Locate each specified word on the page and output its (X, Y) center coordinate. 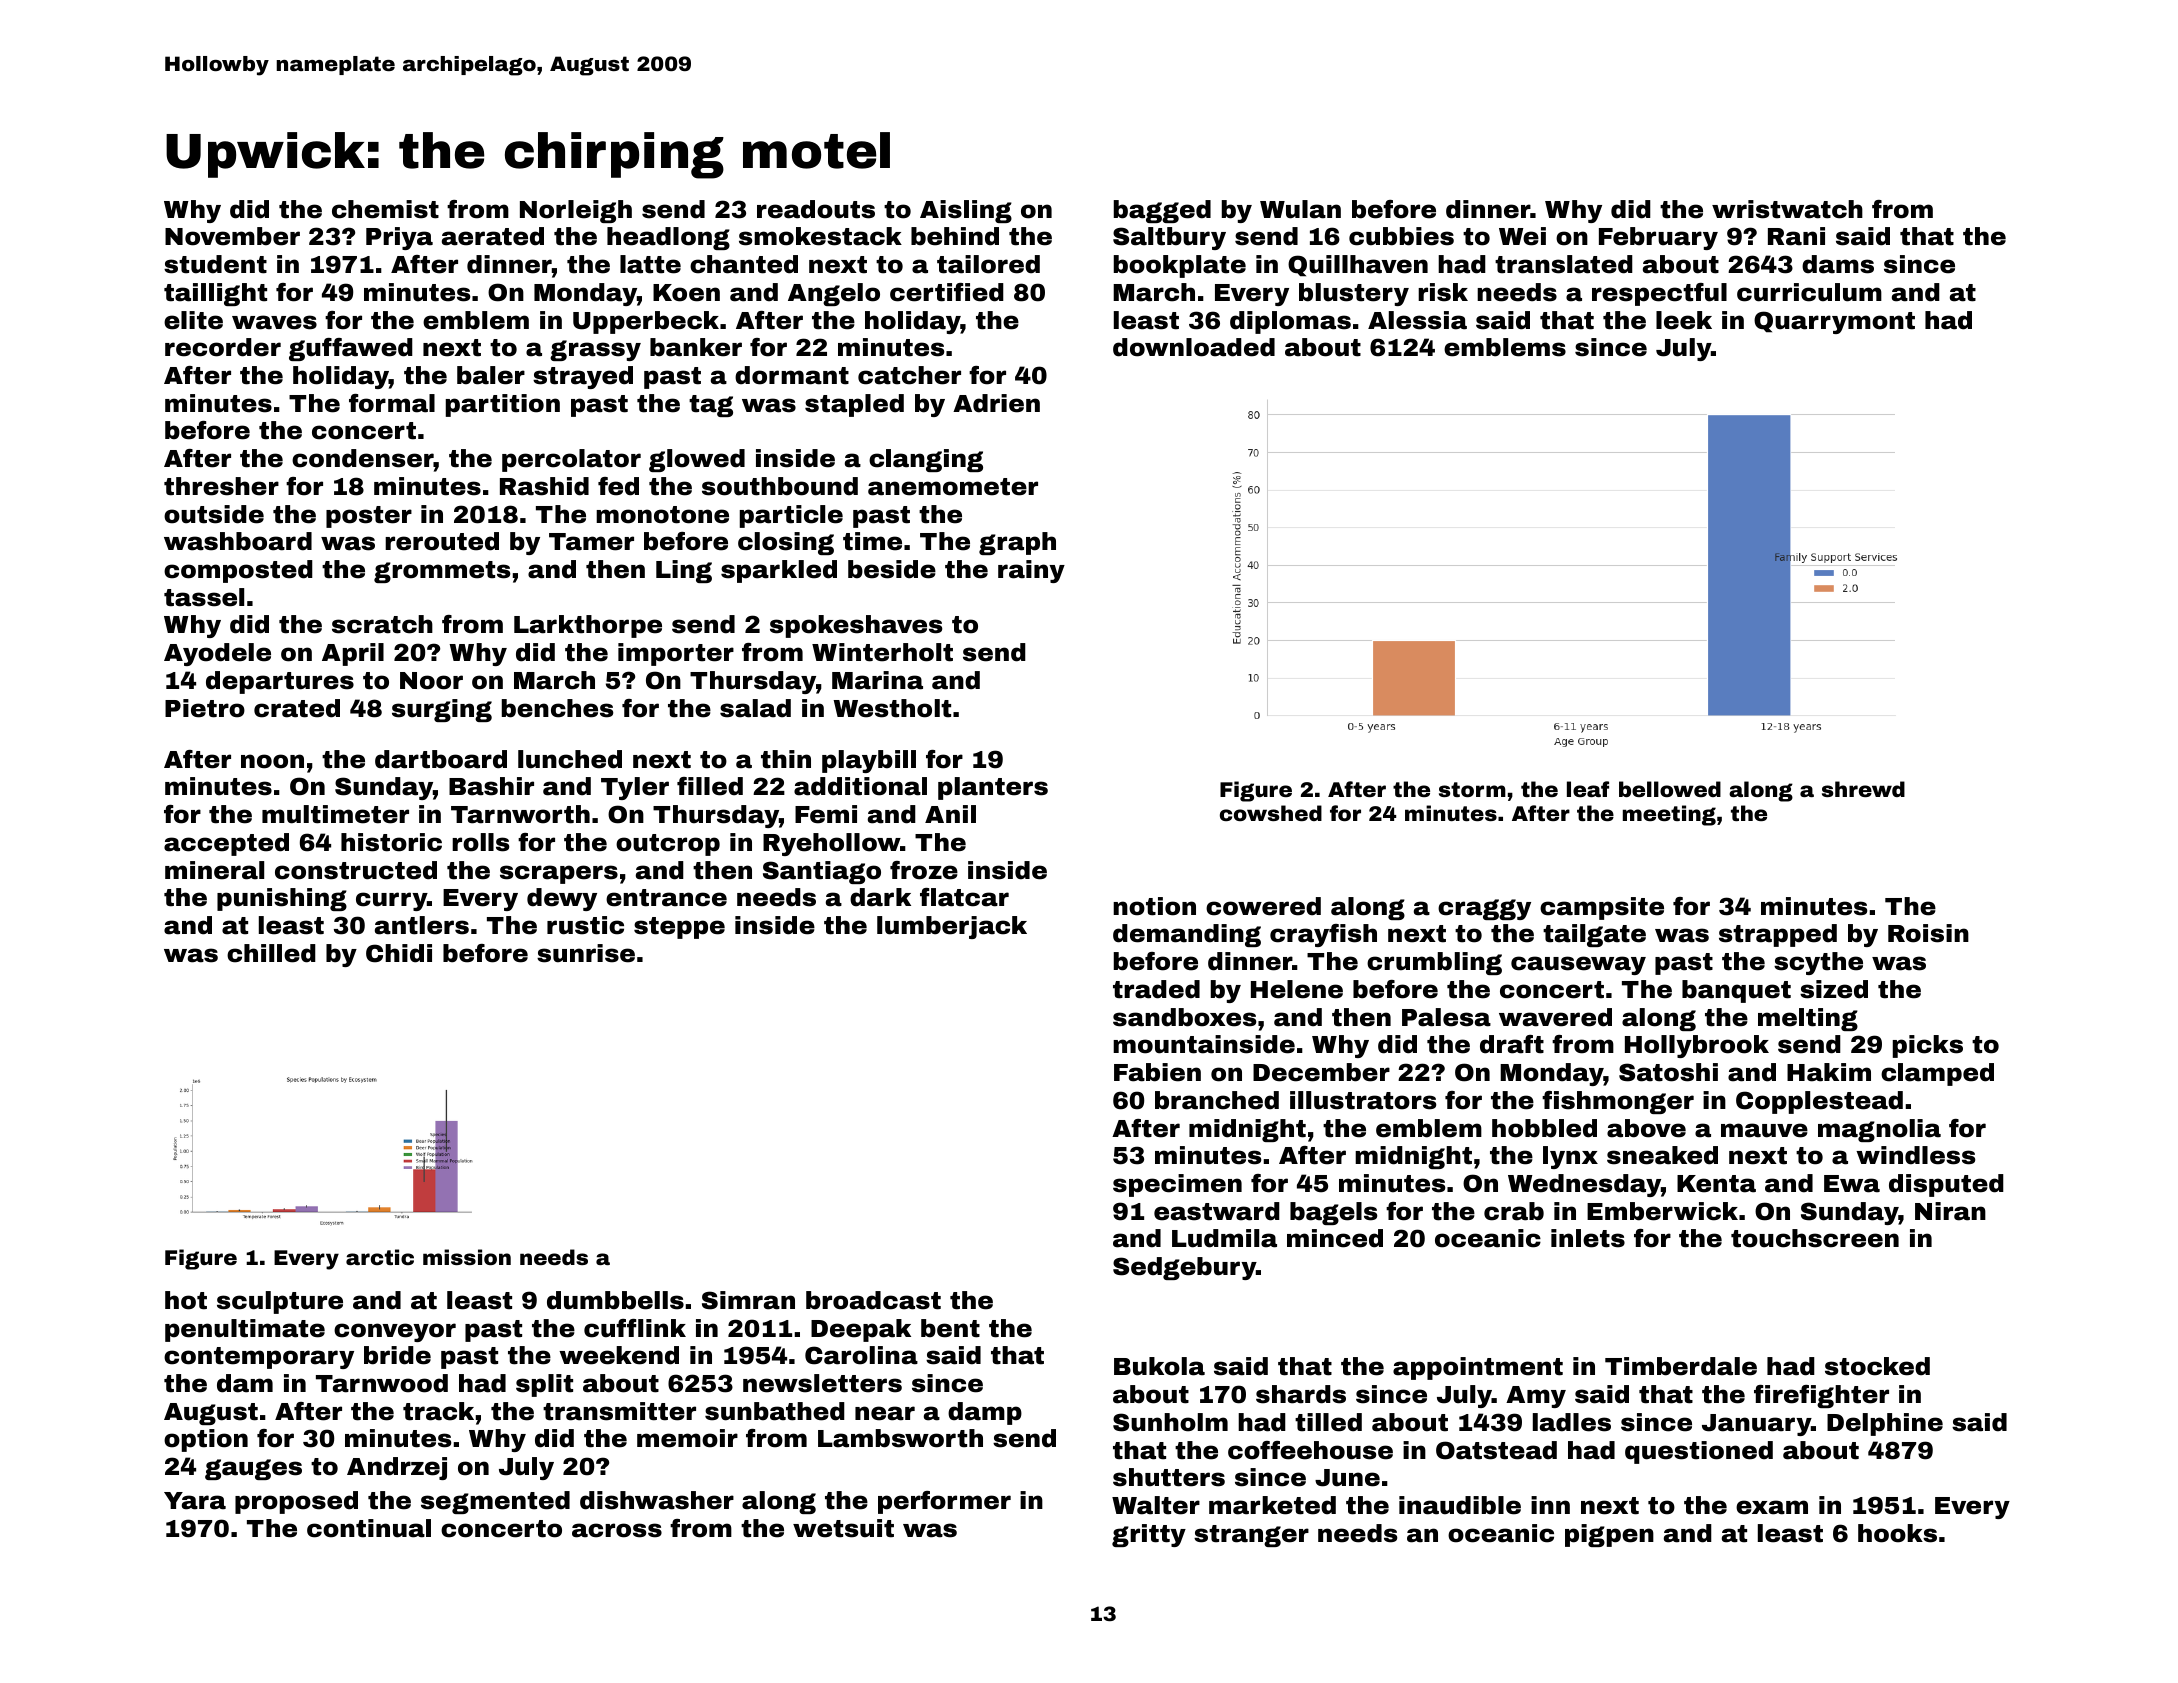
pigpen (1609, 1535)
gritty (1149, 1535)
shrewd (1863, 789)
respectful (1659, 294)
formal (392, 403)
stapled (854, 405)
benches (557, 708)
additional (860, 786)
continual (369, 1528)
